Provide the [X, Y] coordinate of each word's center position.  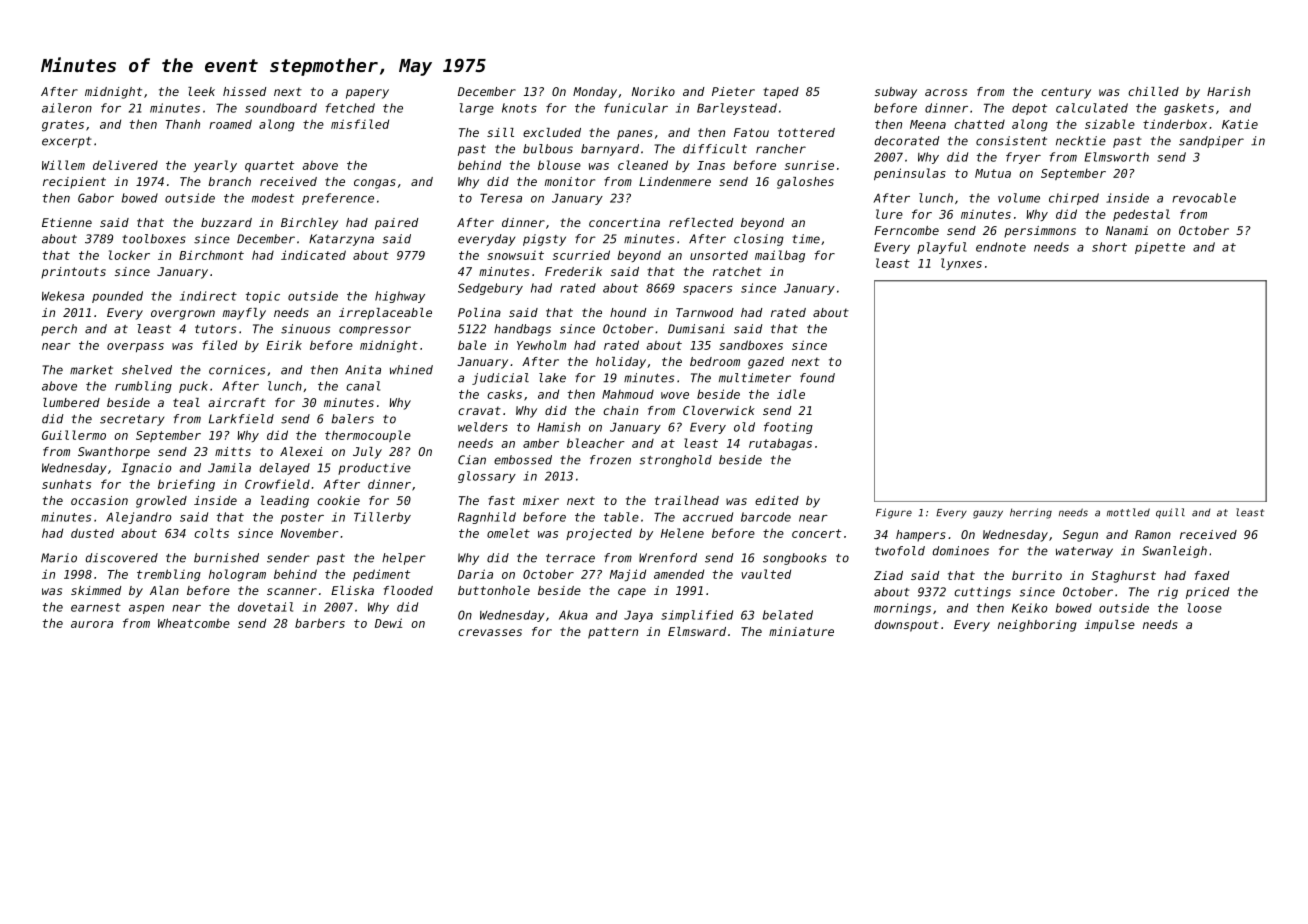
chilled [1153, 91]
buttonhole [494, 590]
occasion [99, 500]
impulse [1109, 626]
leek [201, 91]
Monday [595, 93]
